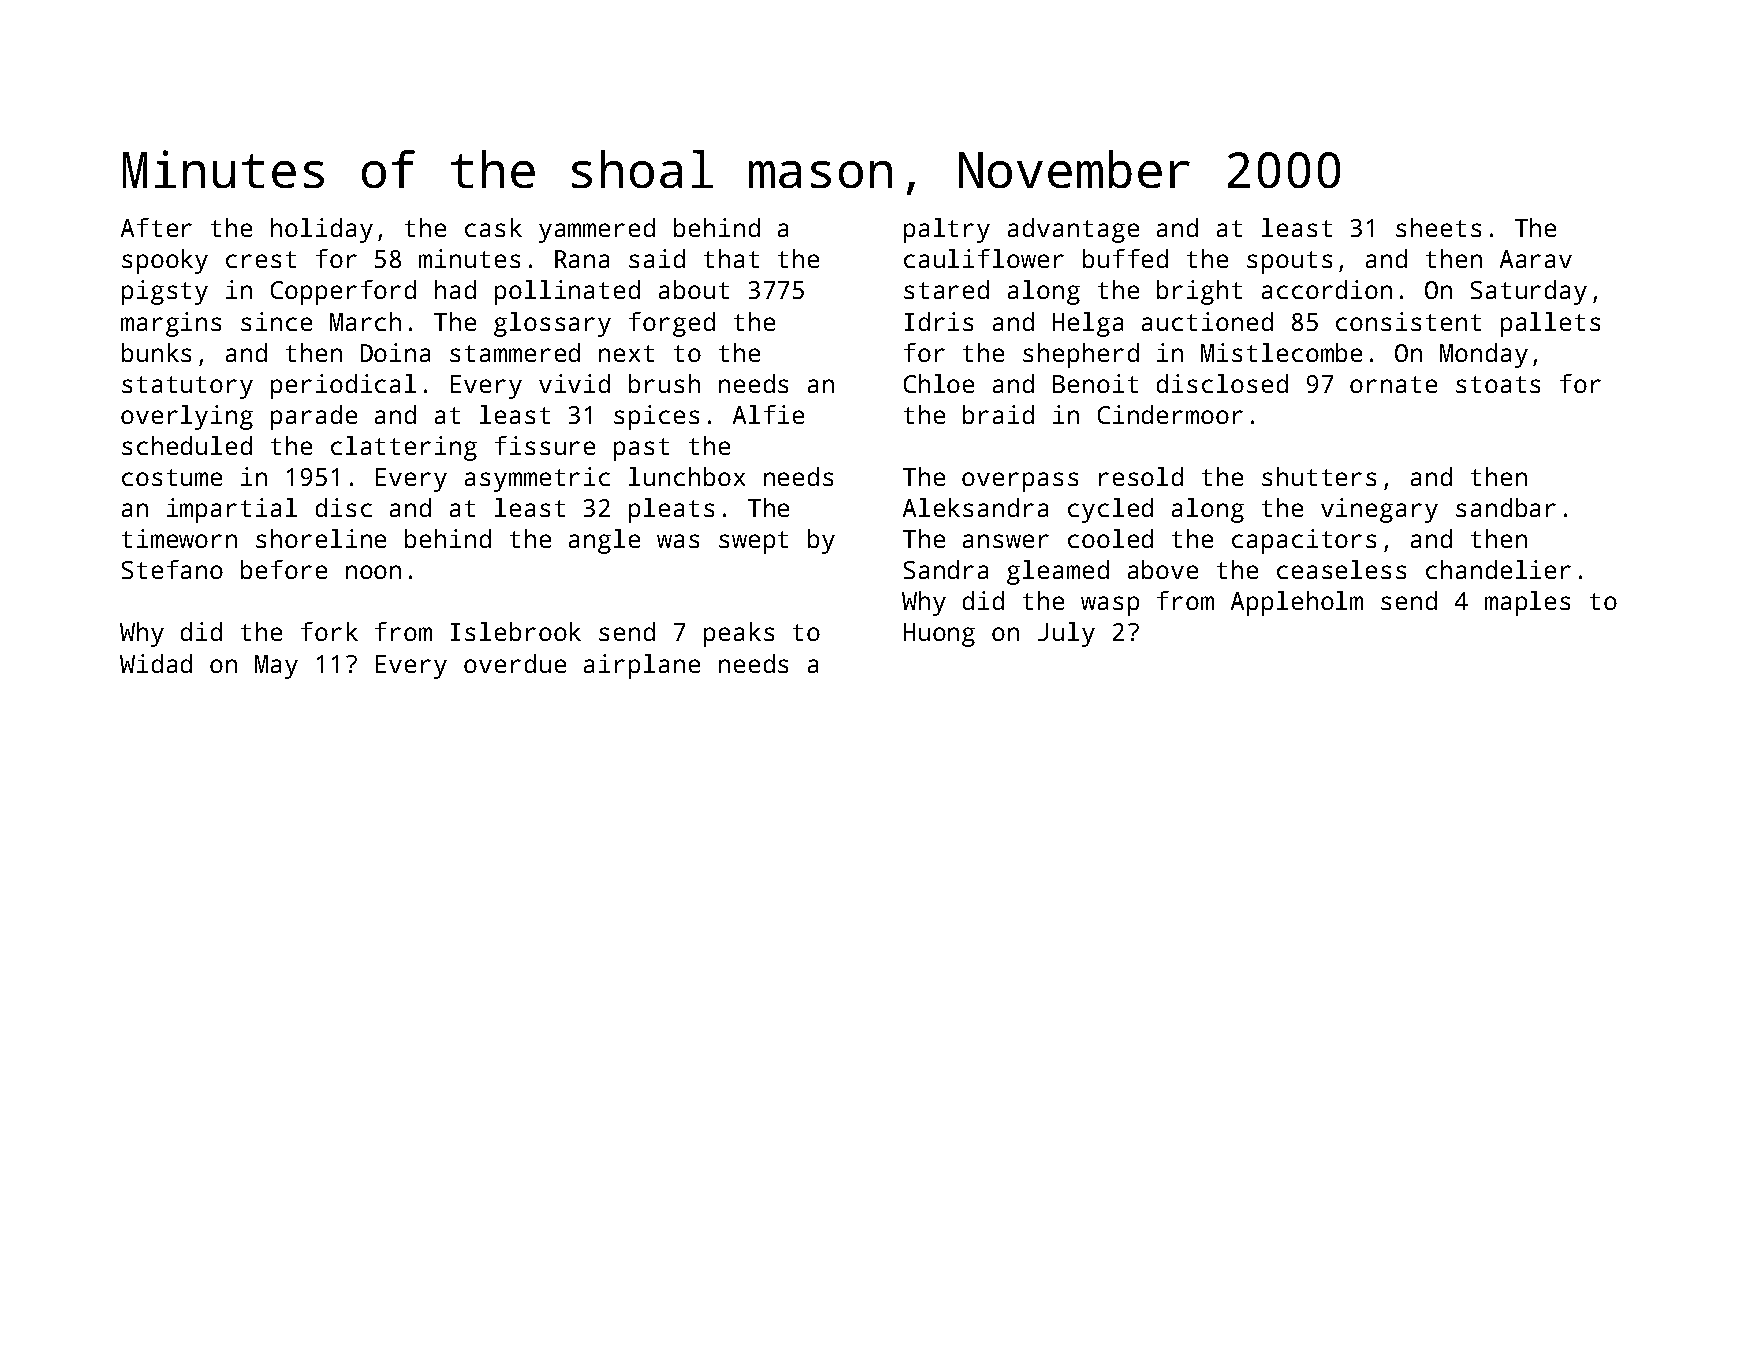  Describe the element at coordinates (156, 227) in the page. I see `After` at that location.
